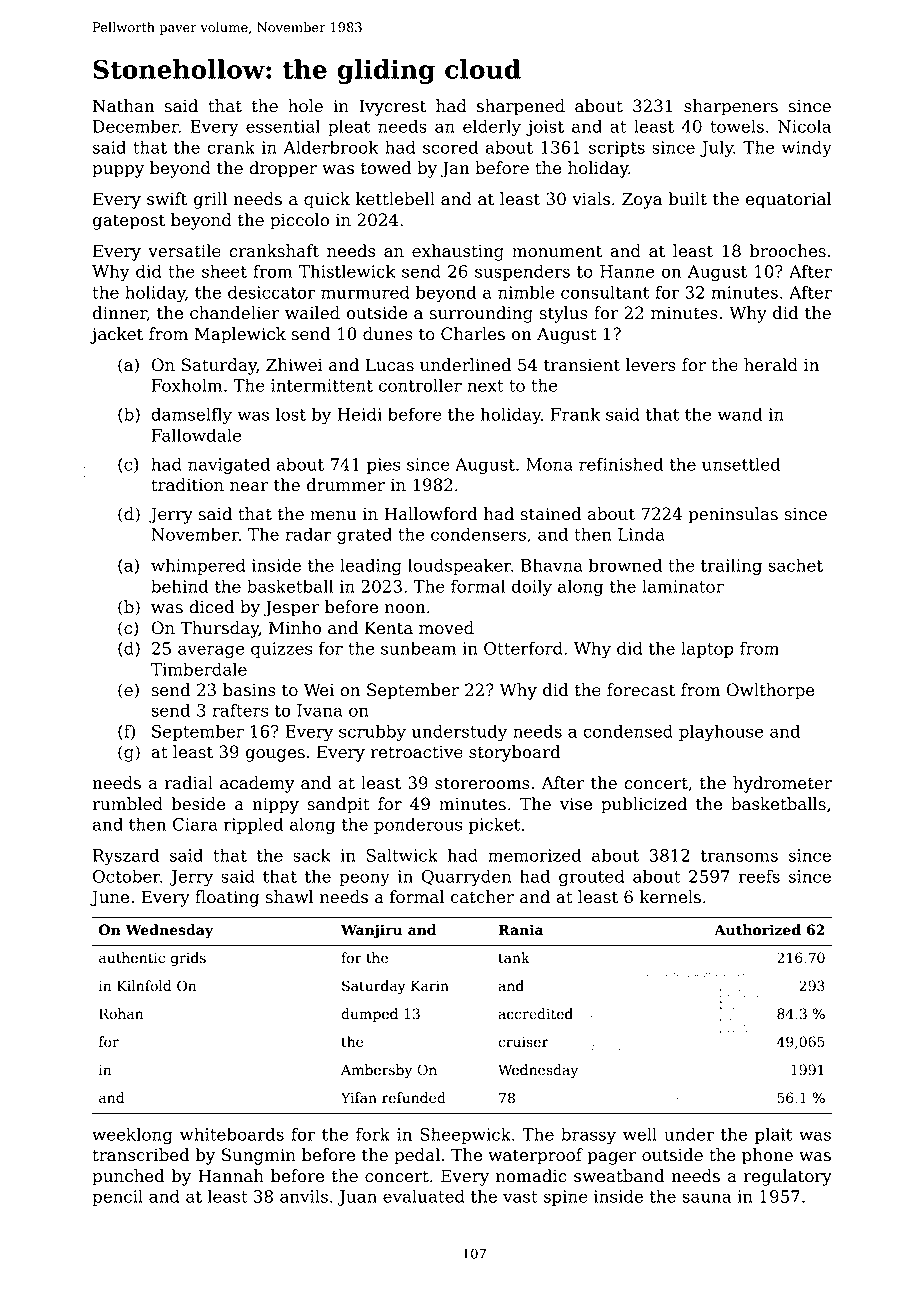  What do you see at coordinates (187, 485) in the screenshot?
I see `tradition` at bounding box center [187, 485].
